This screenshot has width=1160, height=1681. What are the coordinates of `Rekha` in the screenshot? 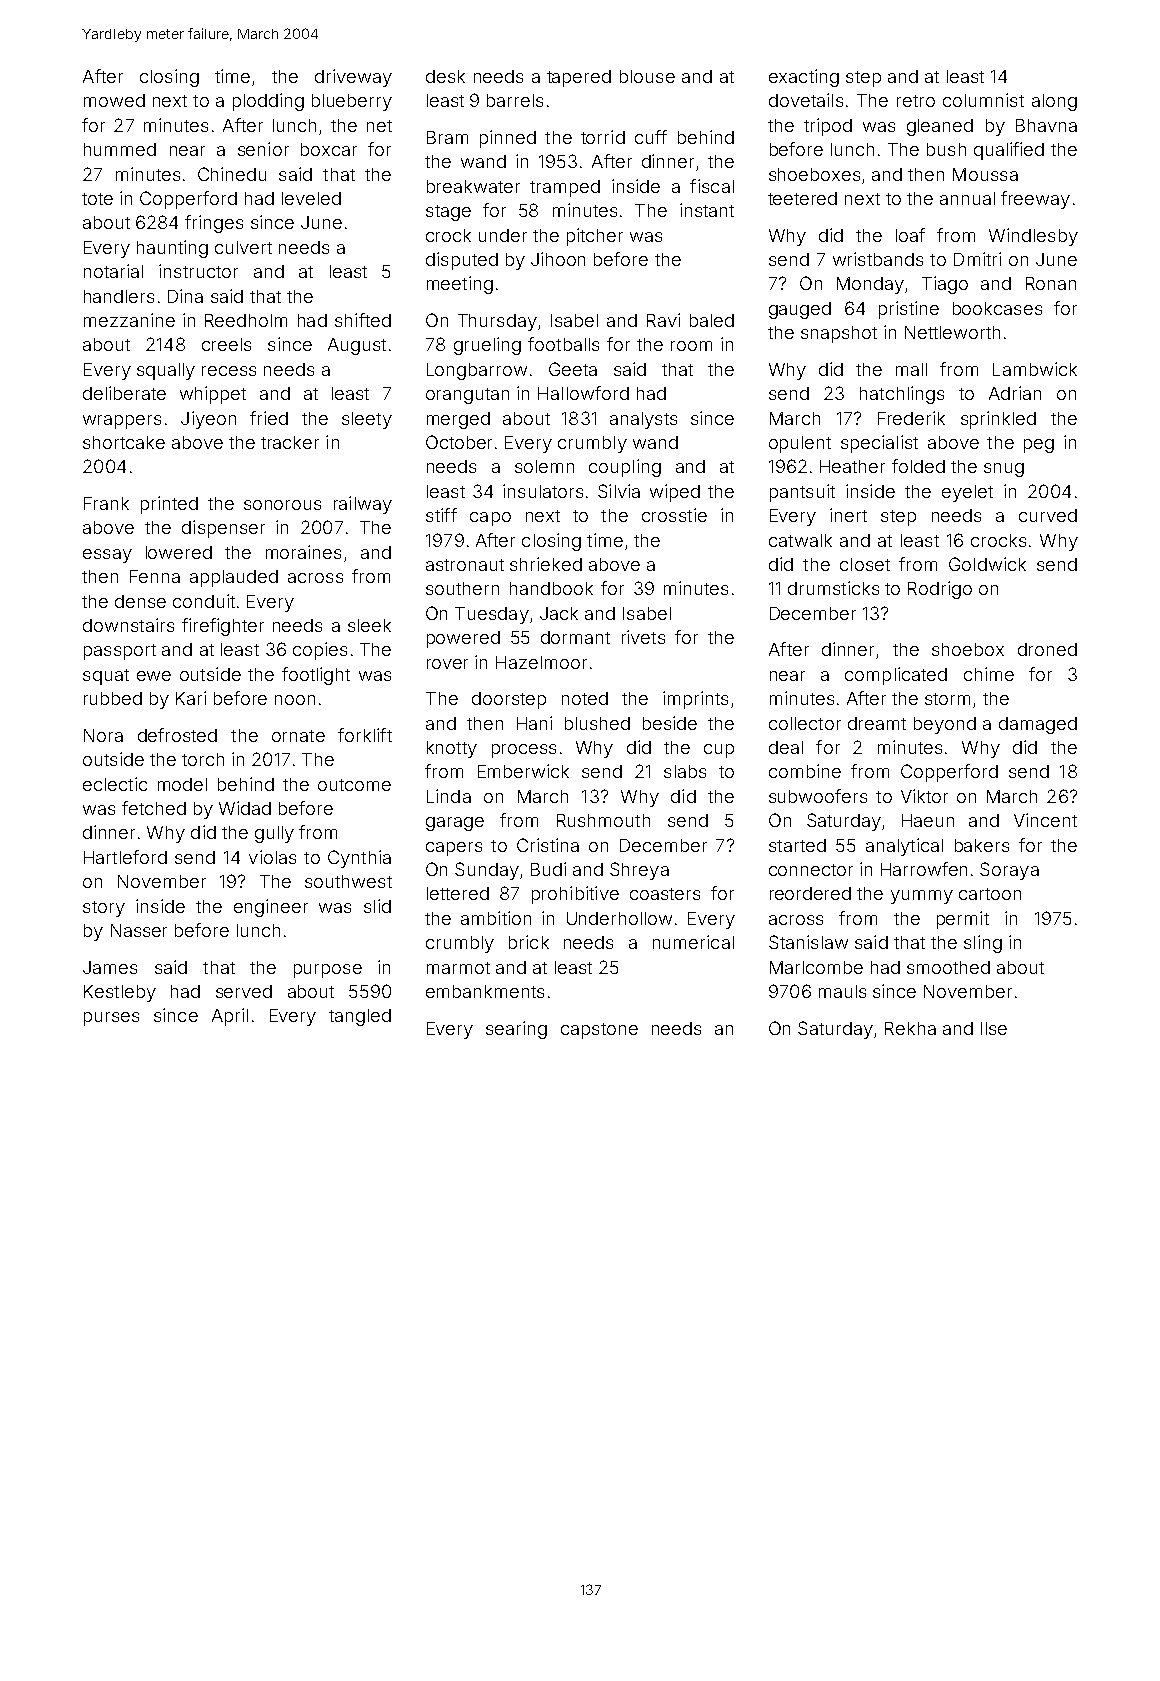 It's located at (910, 1028).
